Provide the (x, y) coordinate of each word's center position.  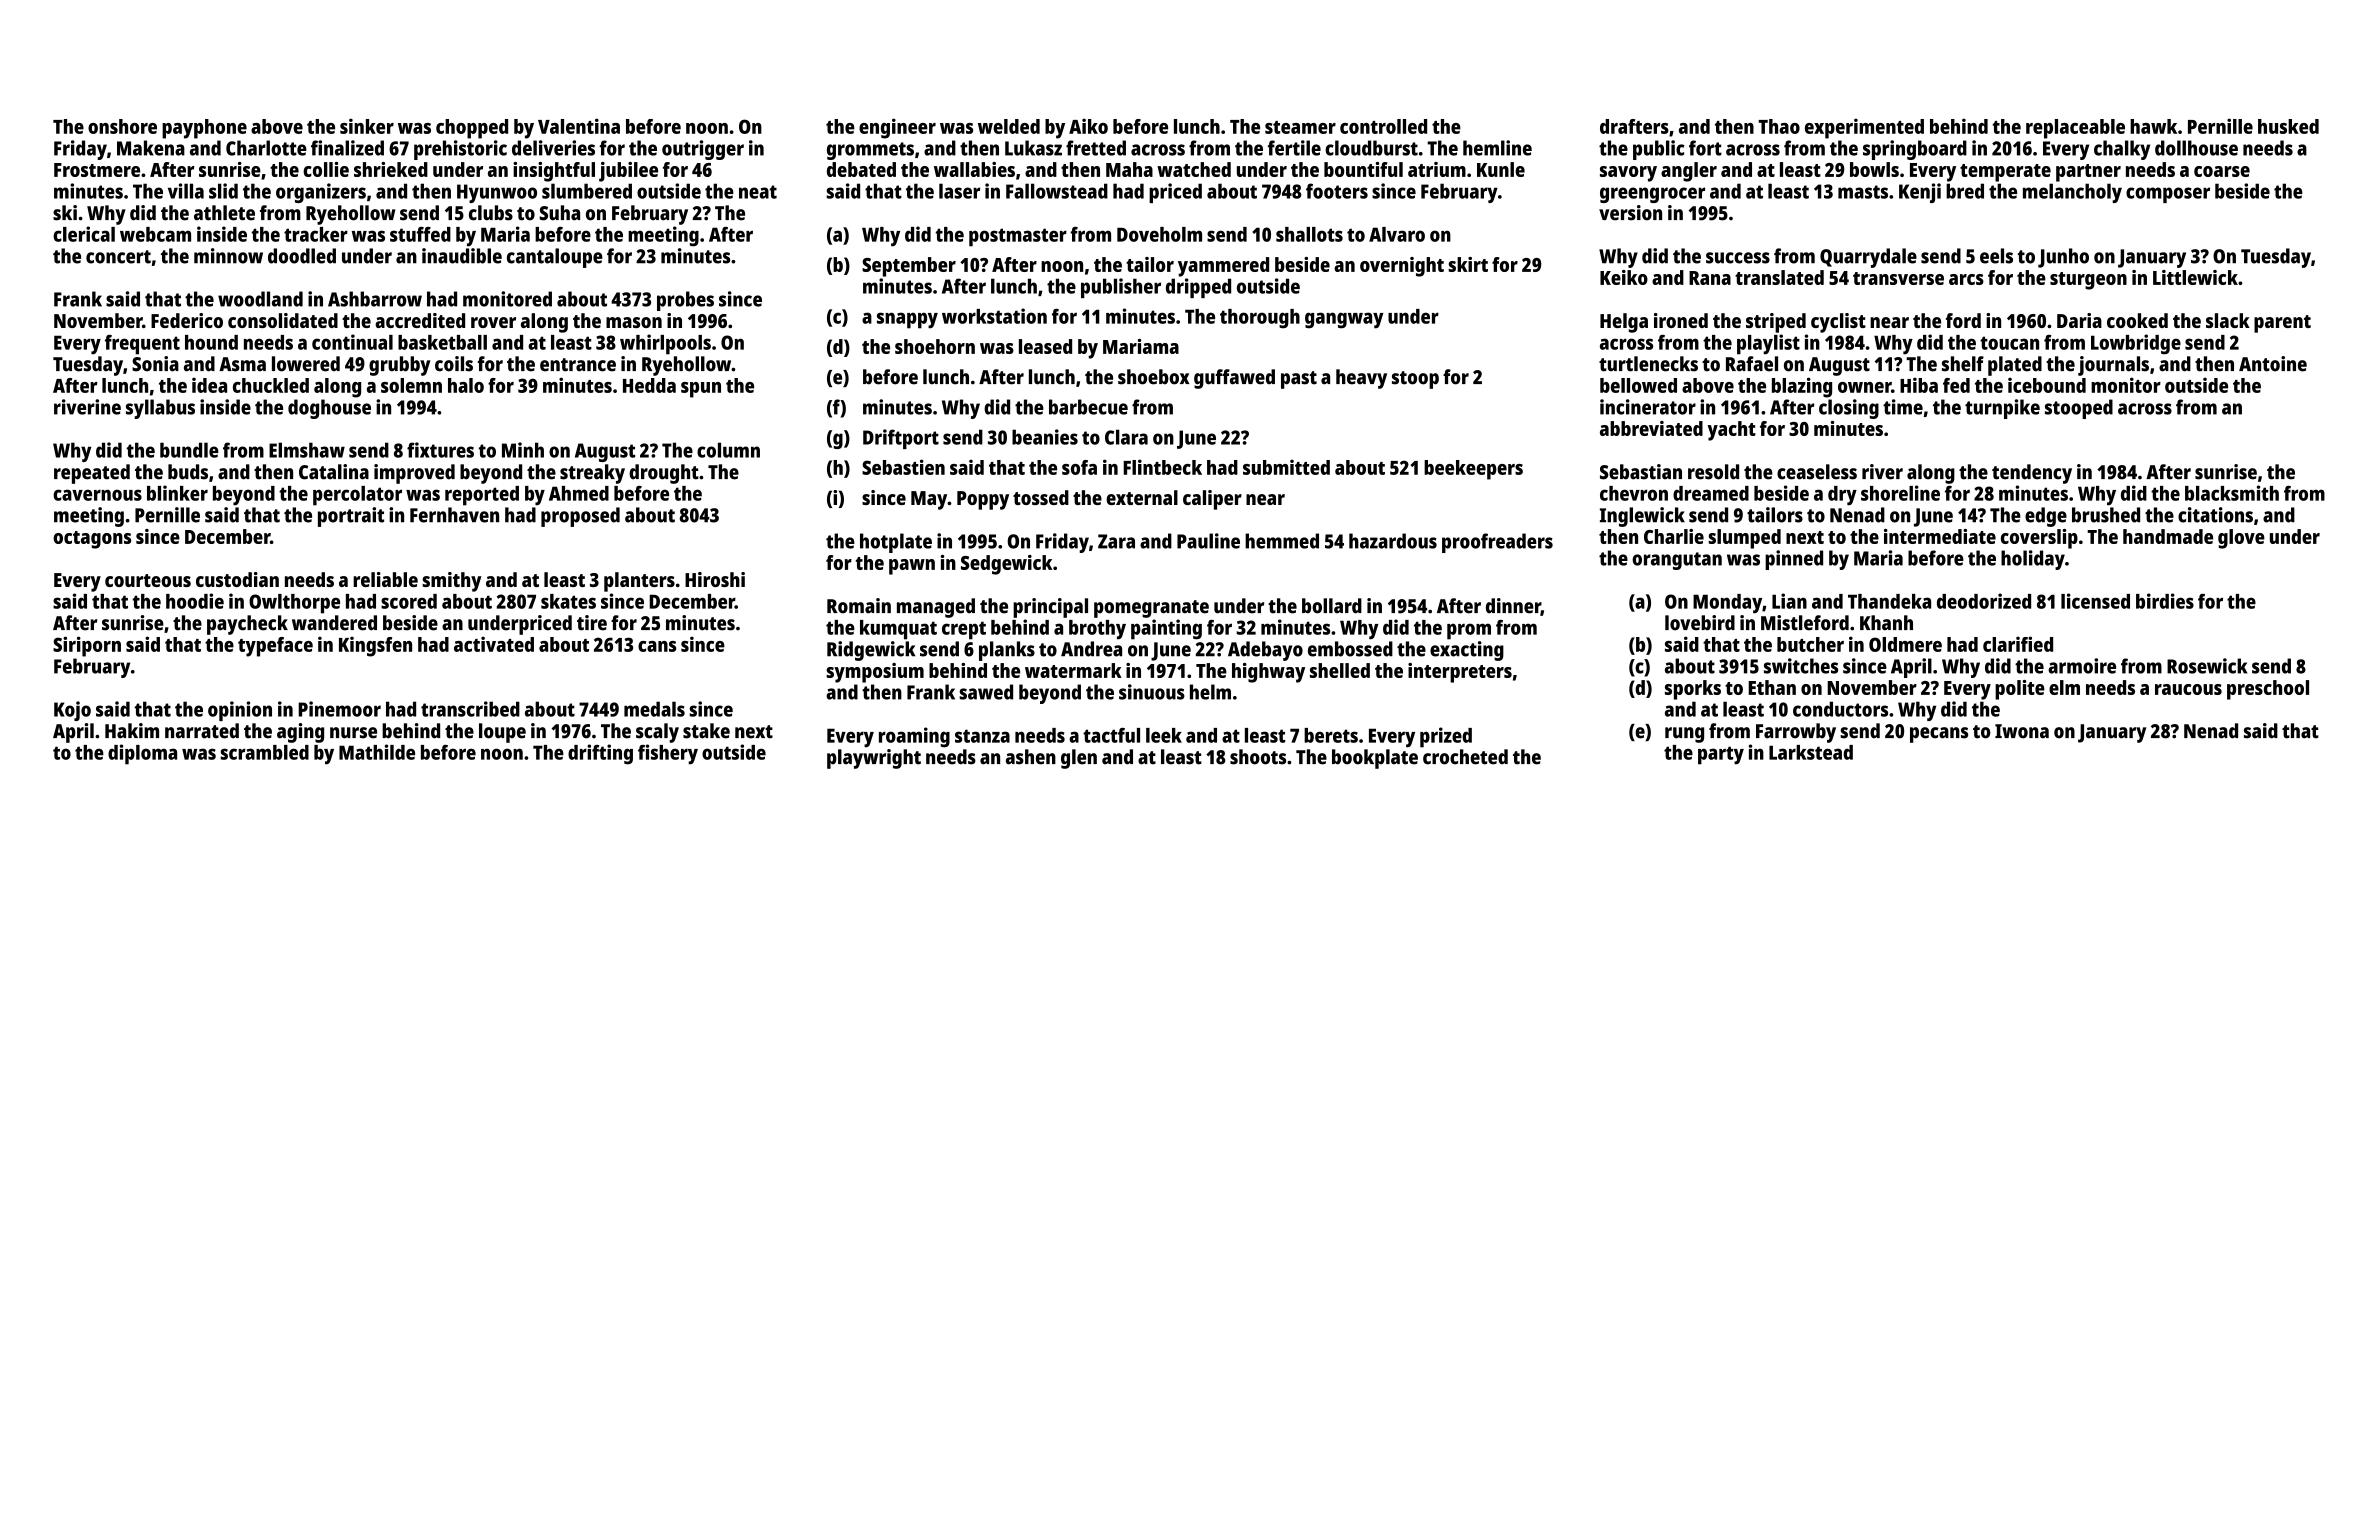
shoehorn (935, 346)
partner (2088, 173)
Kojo (72, 711)
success (1738, 258)
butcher (1810, 644)
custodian (237, 579)
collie (326, 169)
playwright (874, 759)
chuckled (271, 385)
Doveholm (1159, 234)
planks (1007, 651)
